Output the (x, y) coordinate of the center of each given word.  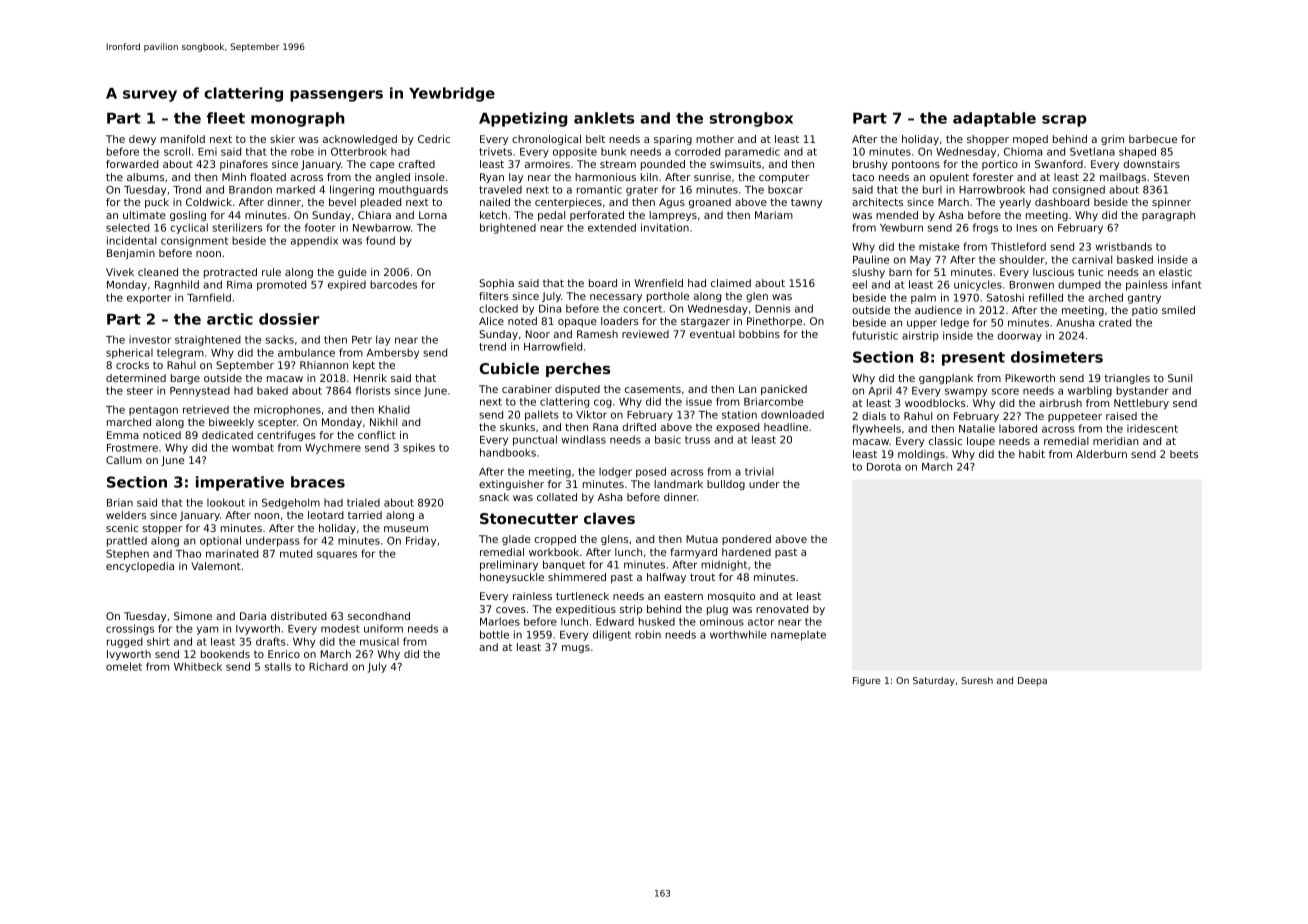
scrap (1064, 121)
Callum (124, 460)
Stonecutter (529, 518)
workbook (554, 552)
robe (302, 151)
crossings (130, 629)
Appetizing (523, 119)
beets (1184, 454)
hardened (746, 552)
